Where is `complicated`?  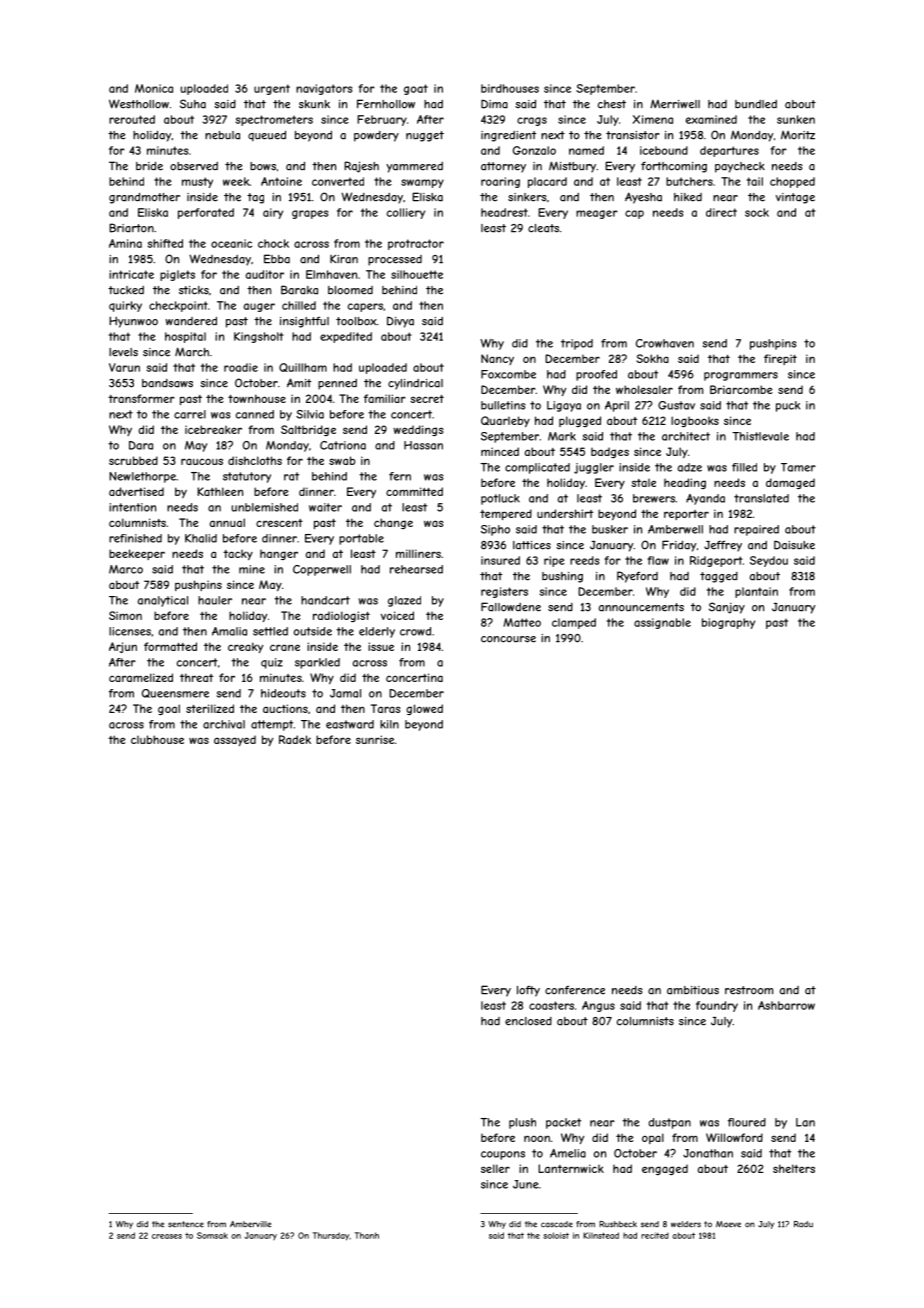
complicated is located at coordinates (537, 468).
